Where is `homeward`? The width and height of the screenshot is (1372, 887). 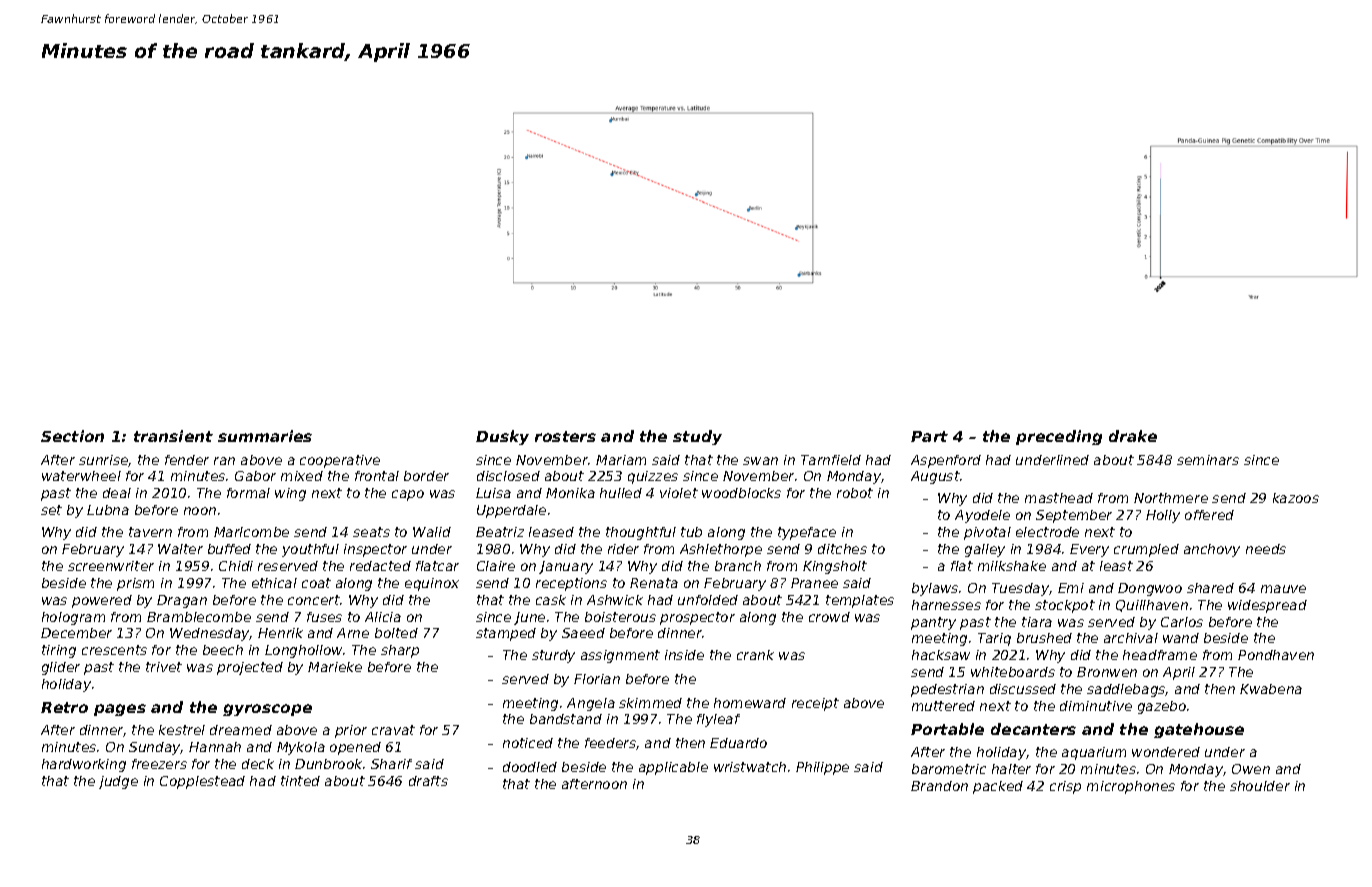
homeward is located at coordinates (750, 703).
